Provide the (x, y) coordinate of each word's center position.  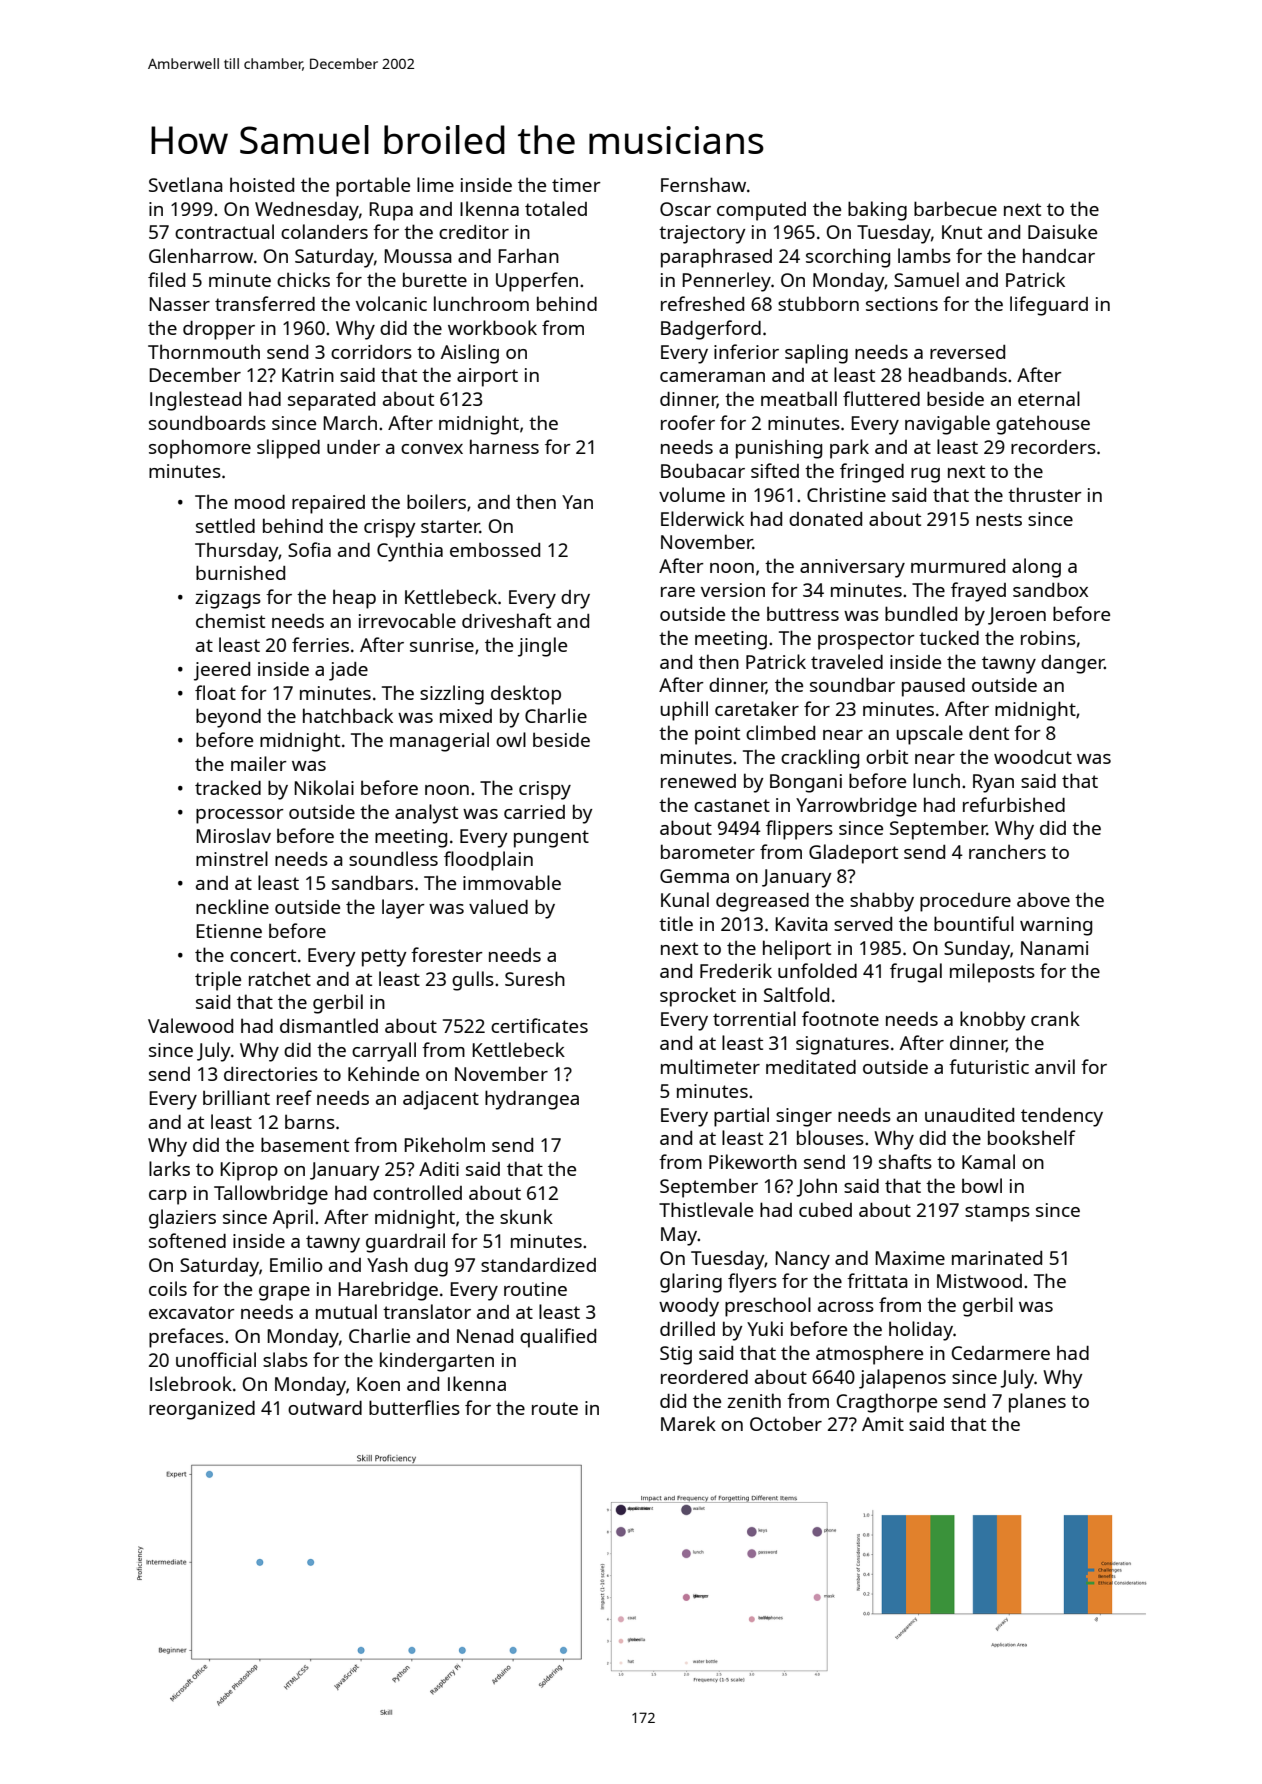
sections (902, 304)
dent (989, 733)
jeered (222, 671)
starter (450, 526)
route (555, 1408)
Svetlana (186, 184)
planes (1037, 1403)
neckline (232, 906)
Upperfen (537, 282)
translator (427, 1311)
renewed (698, 781)
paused (933, 687)
